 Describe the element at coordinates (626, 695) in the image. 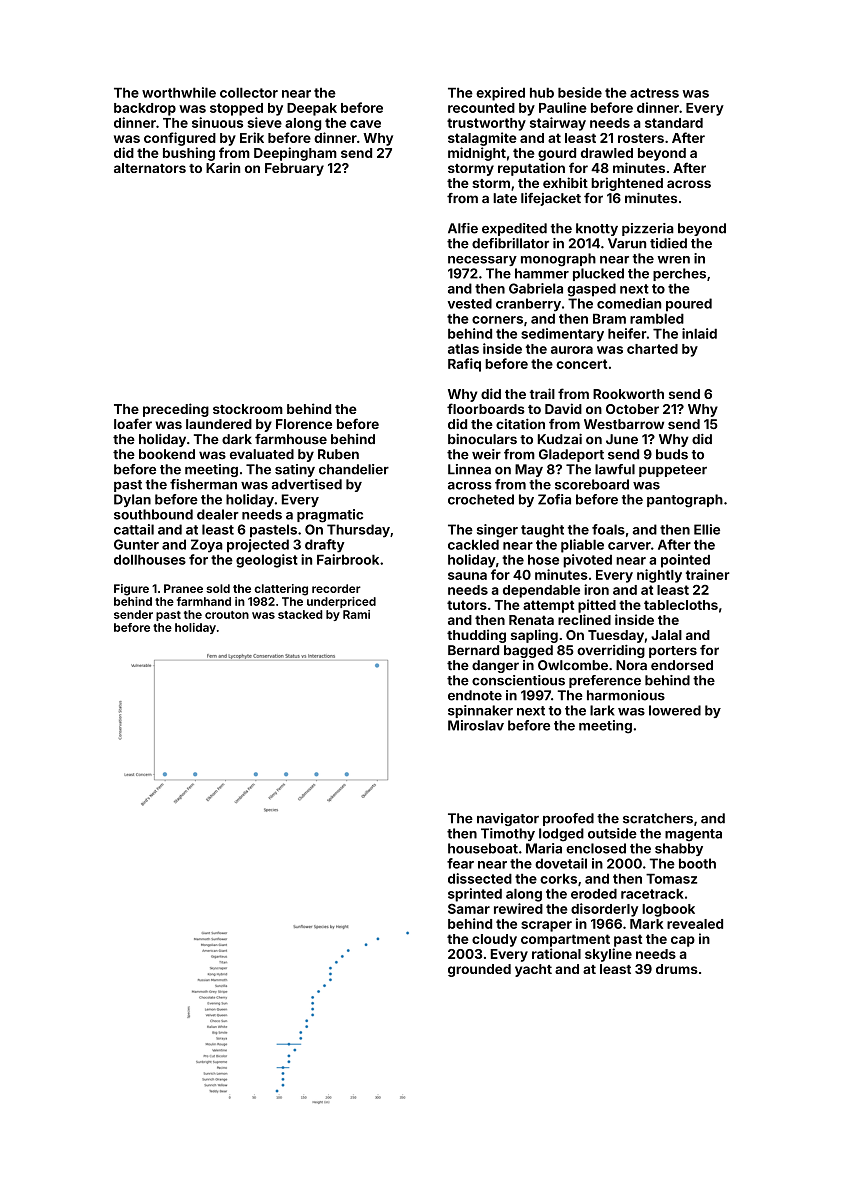

I see `harmonious` at that location.
